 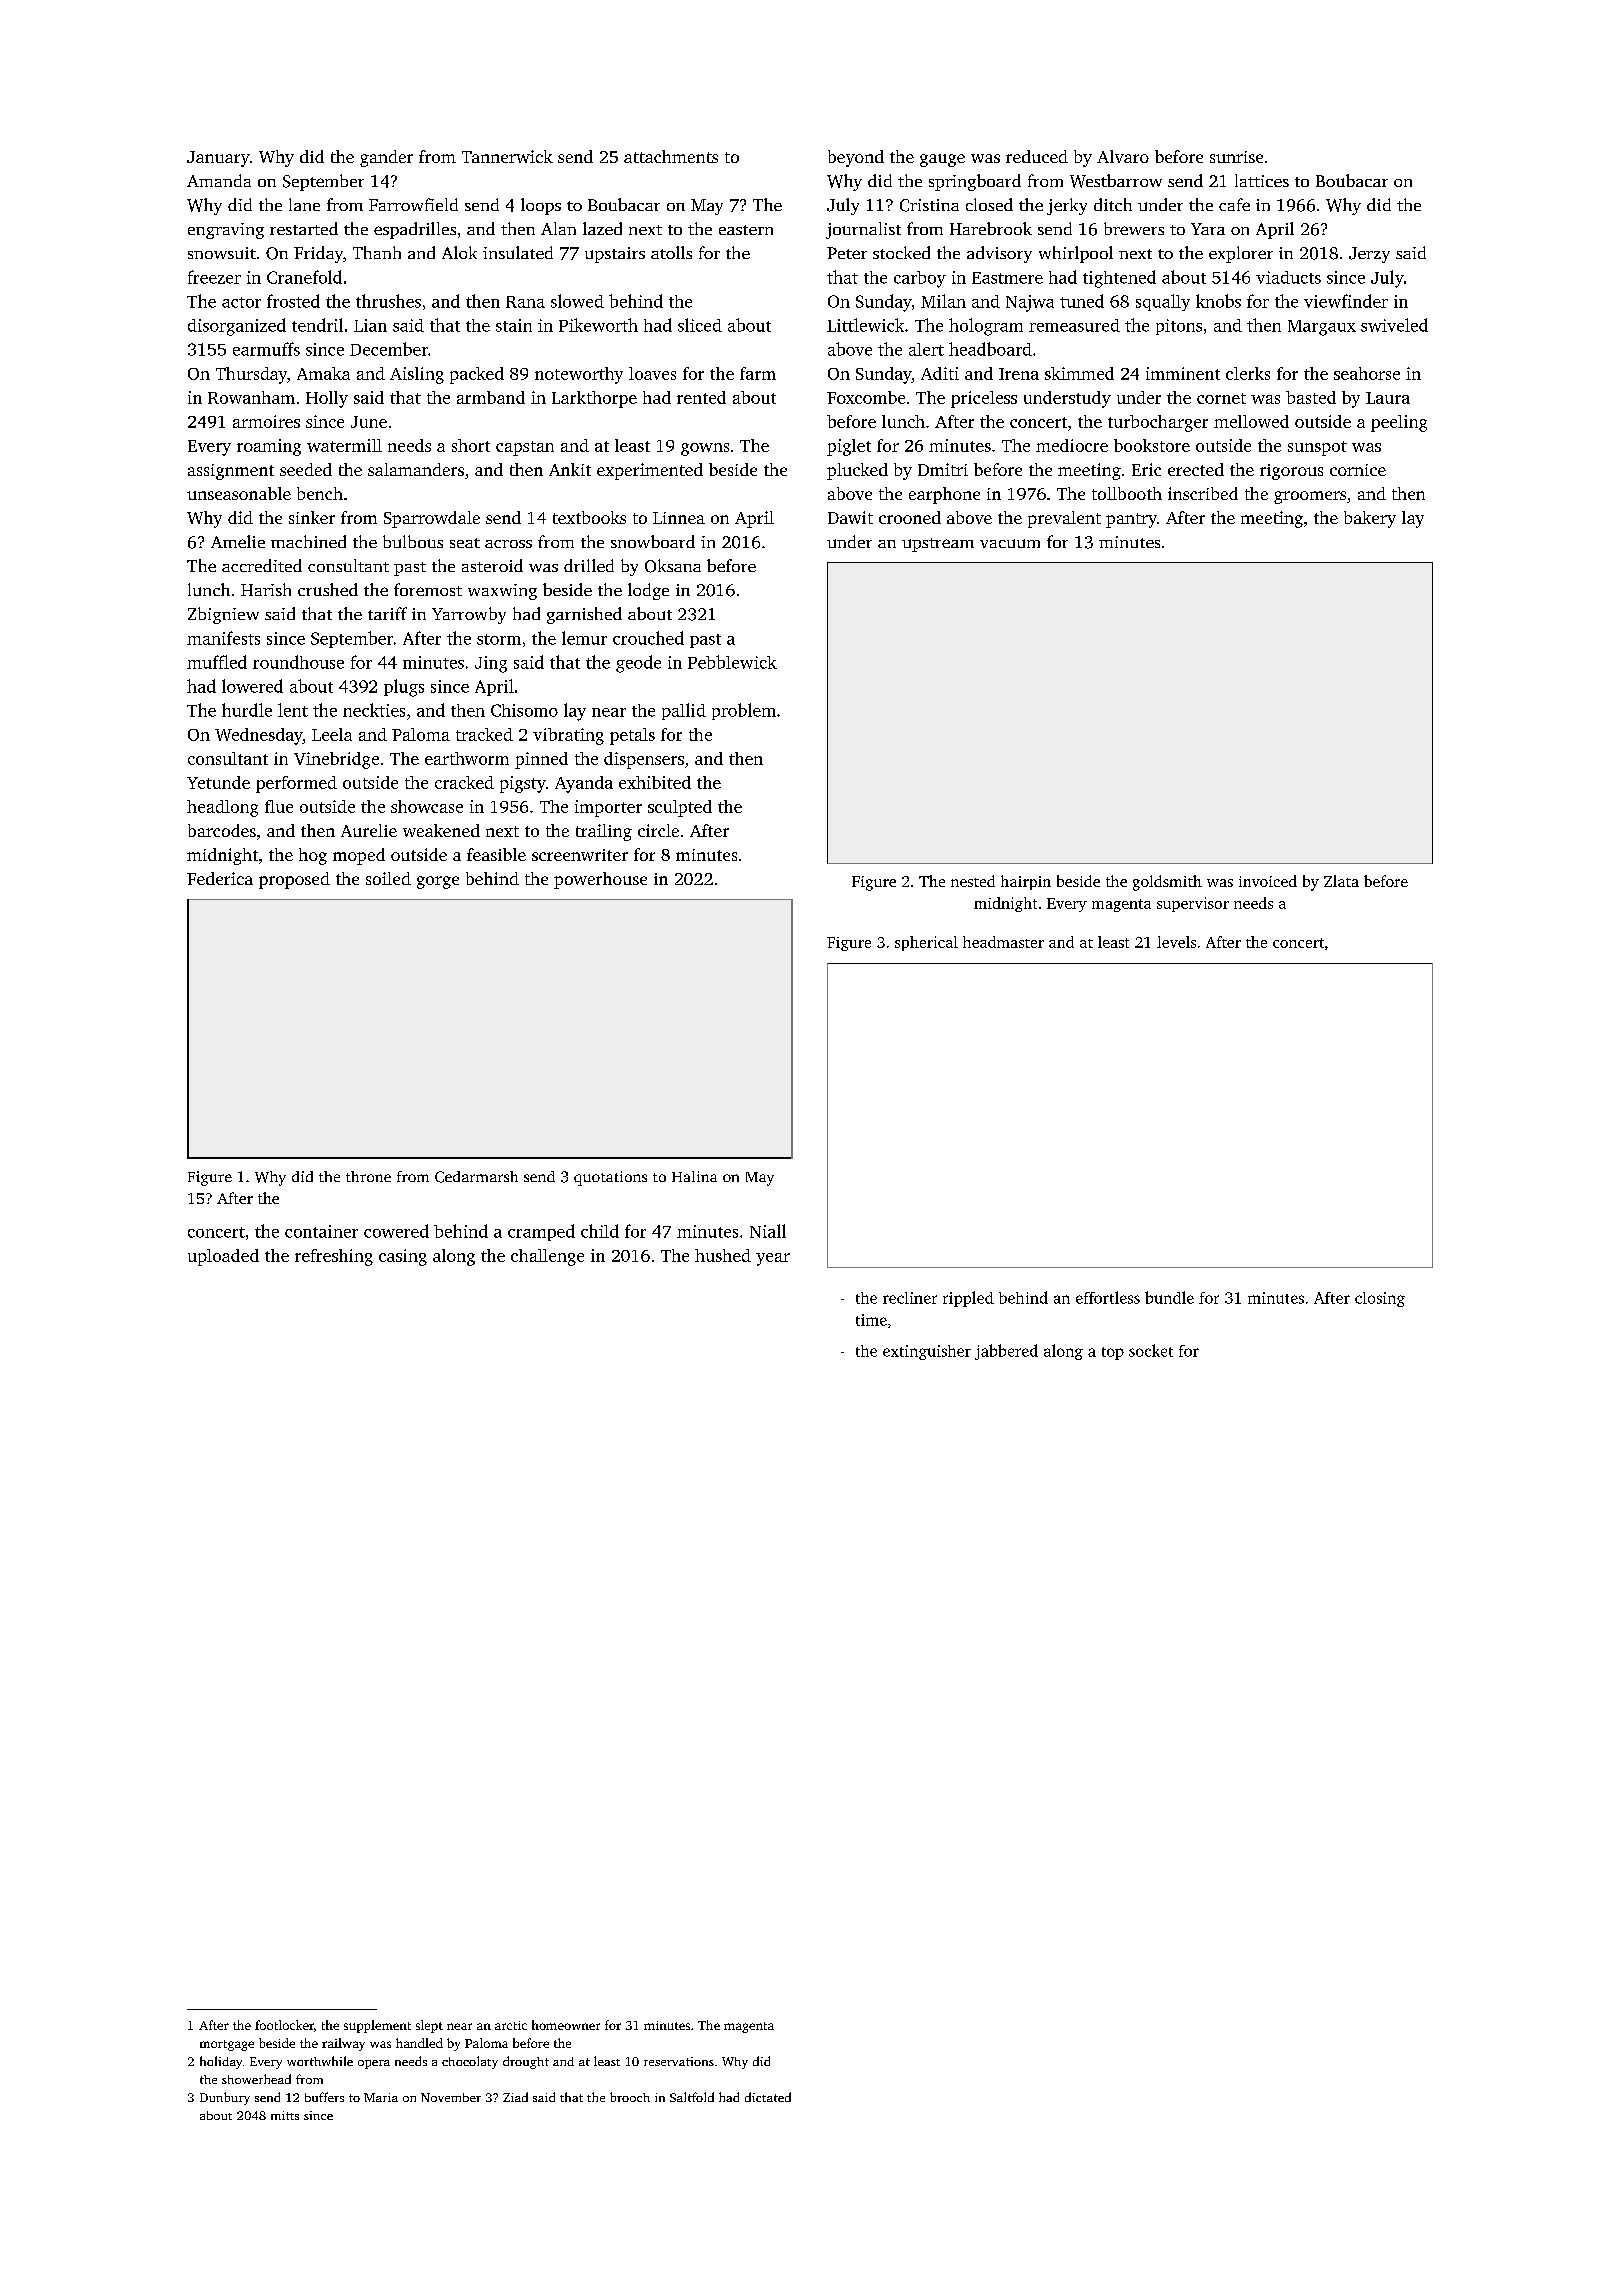 What do you see at coordinates (334, 1257) in the screenshot?
I see `refreshing` at bounding box center [334, 1257].
